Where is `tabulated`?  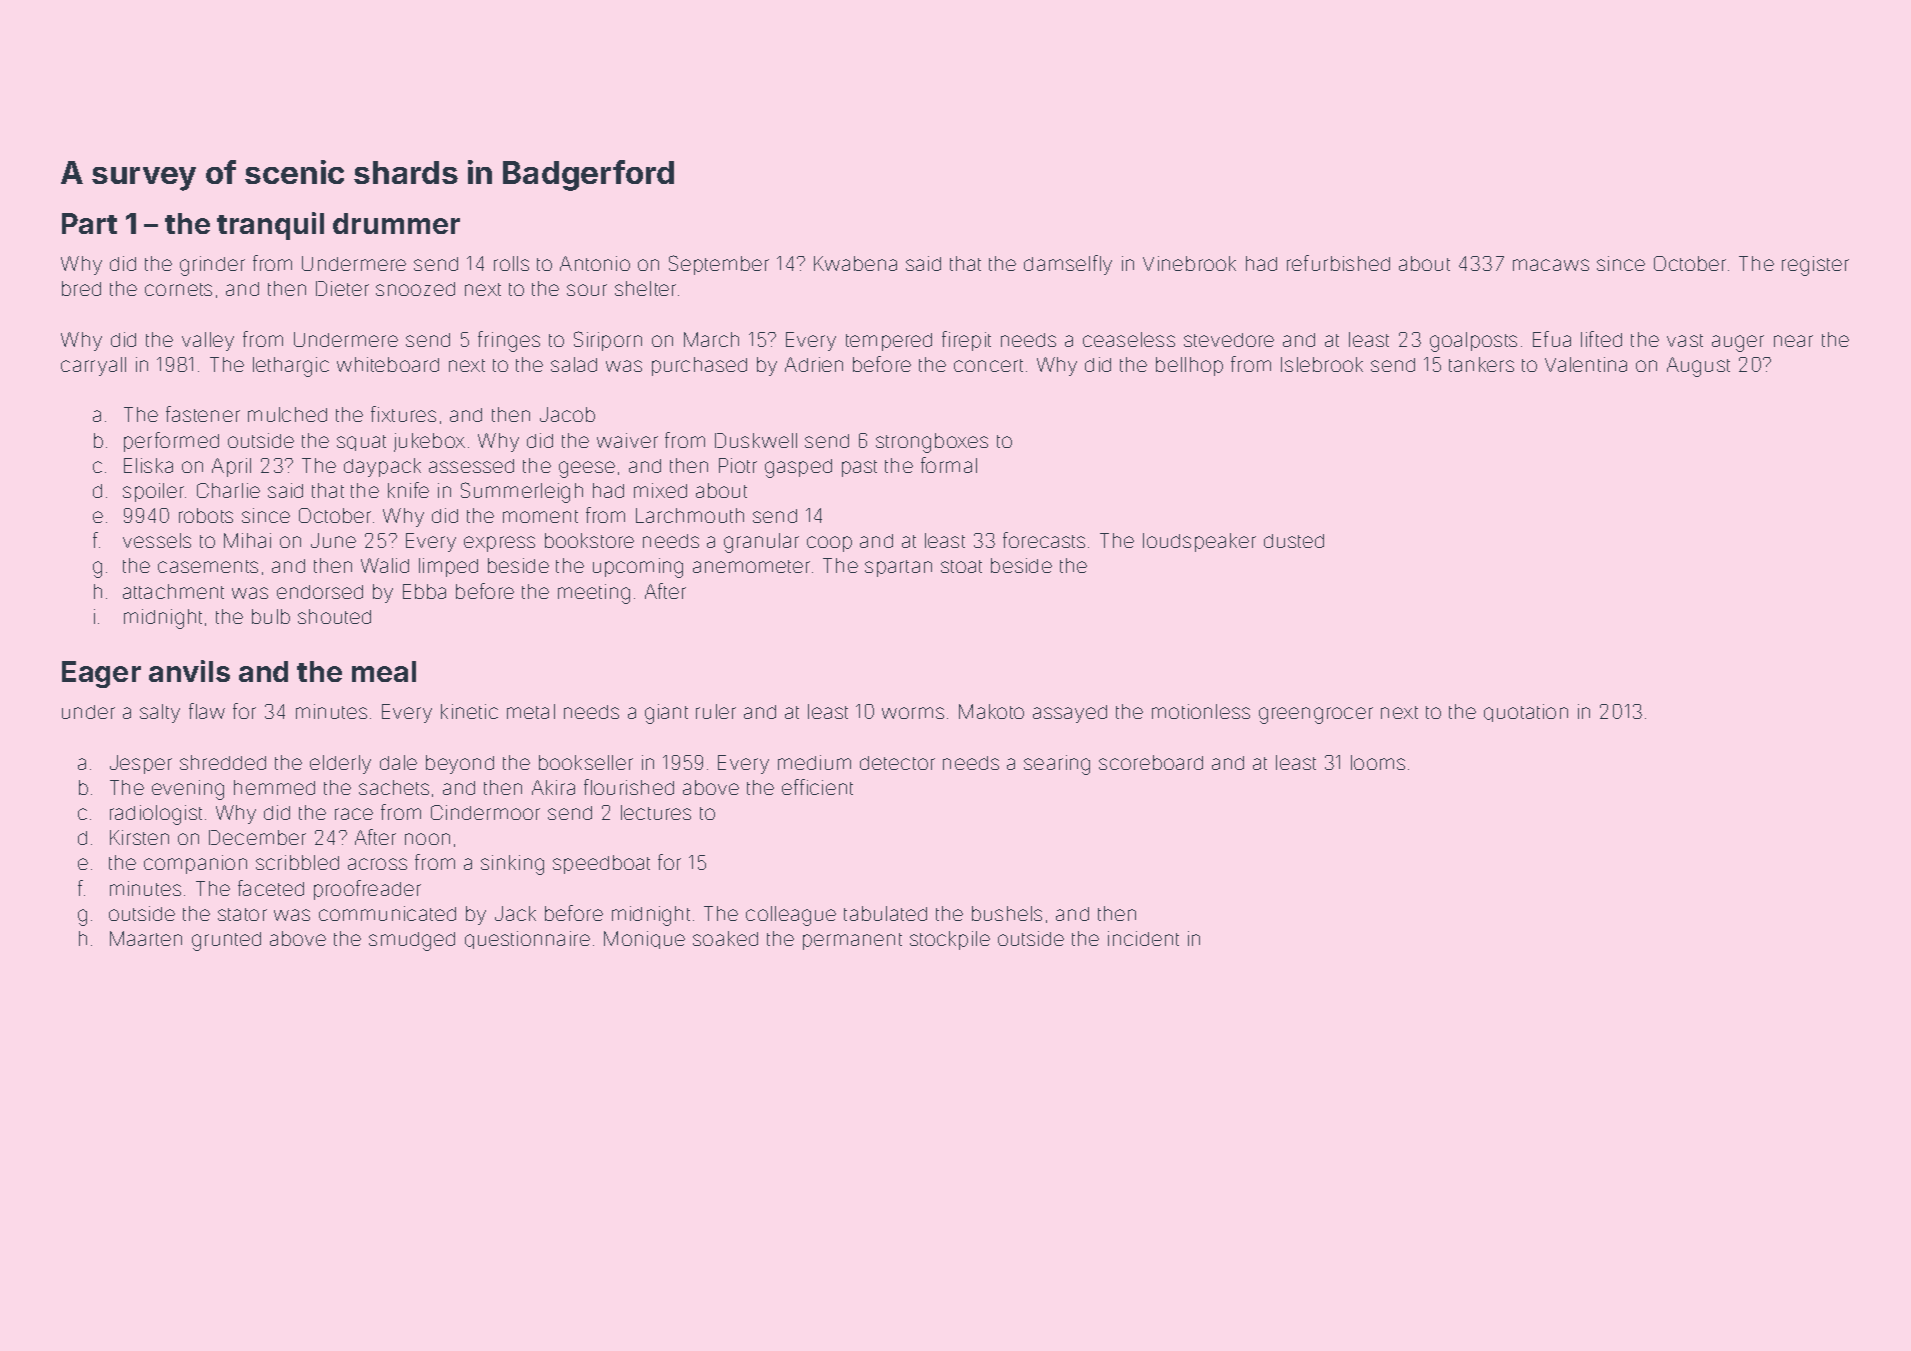 tabulated is located at coordinates (885, 913).
